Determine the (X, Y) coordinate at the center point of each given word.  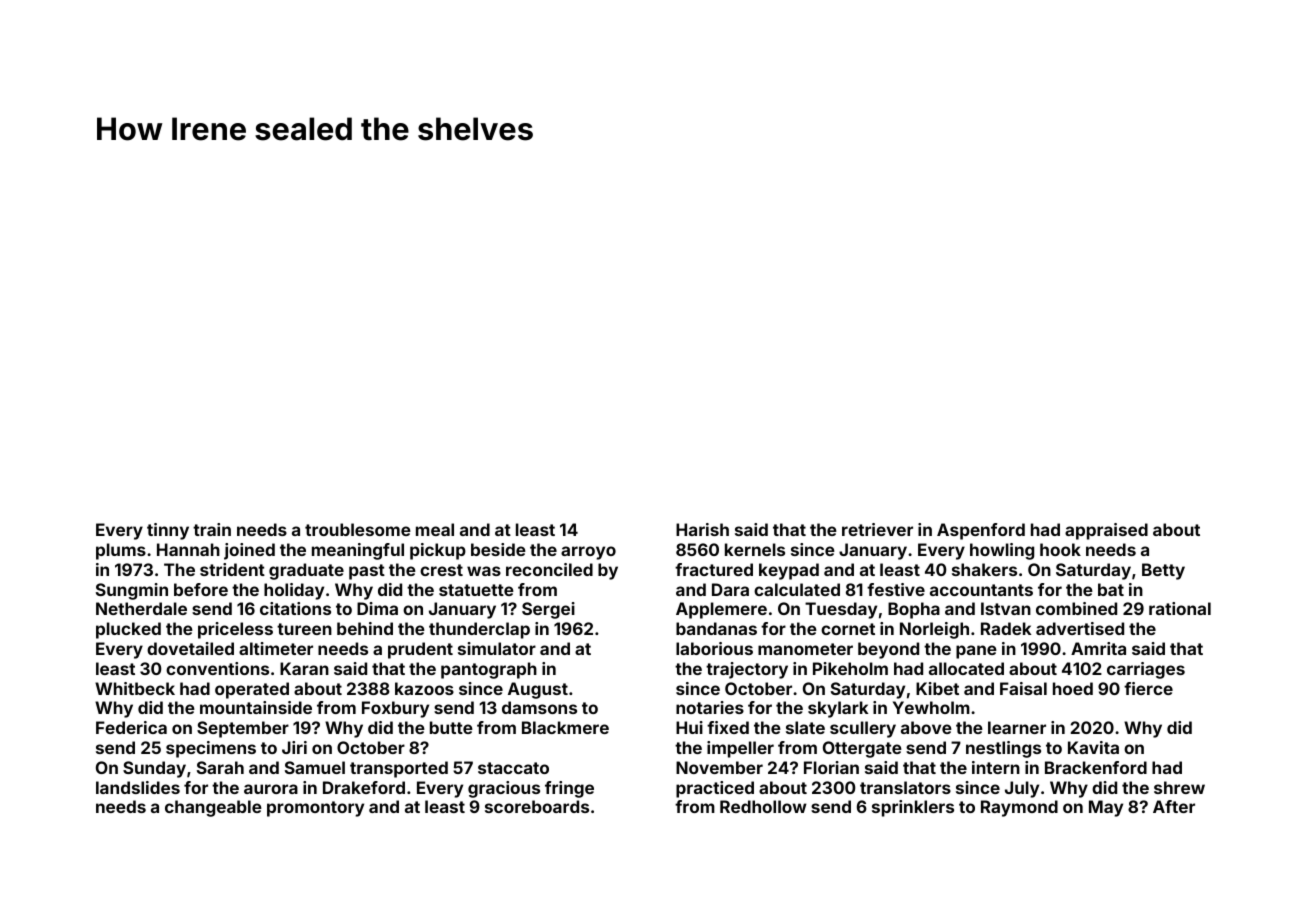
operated (252, 690)
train (212, 529)
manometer (805, 649)
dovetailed (190, 648)
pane (976, 652)
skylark (838, 709)
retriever (877, 529)
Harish (702, 529)
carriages (1146, 670)
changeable (213, 808)
